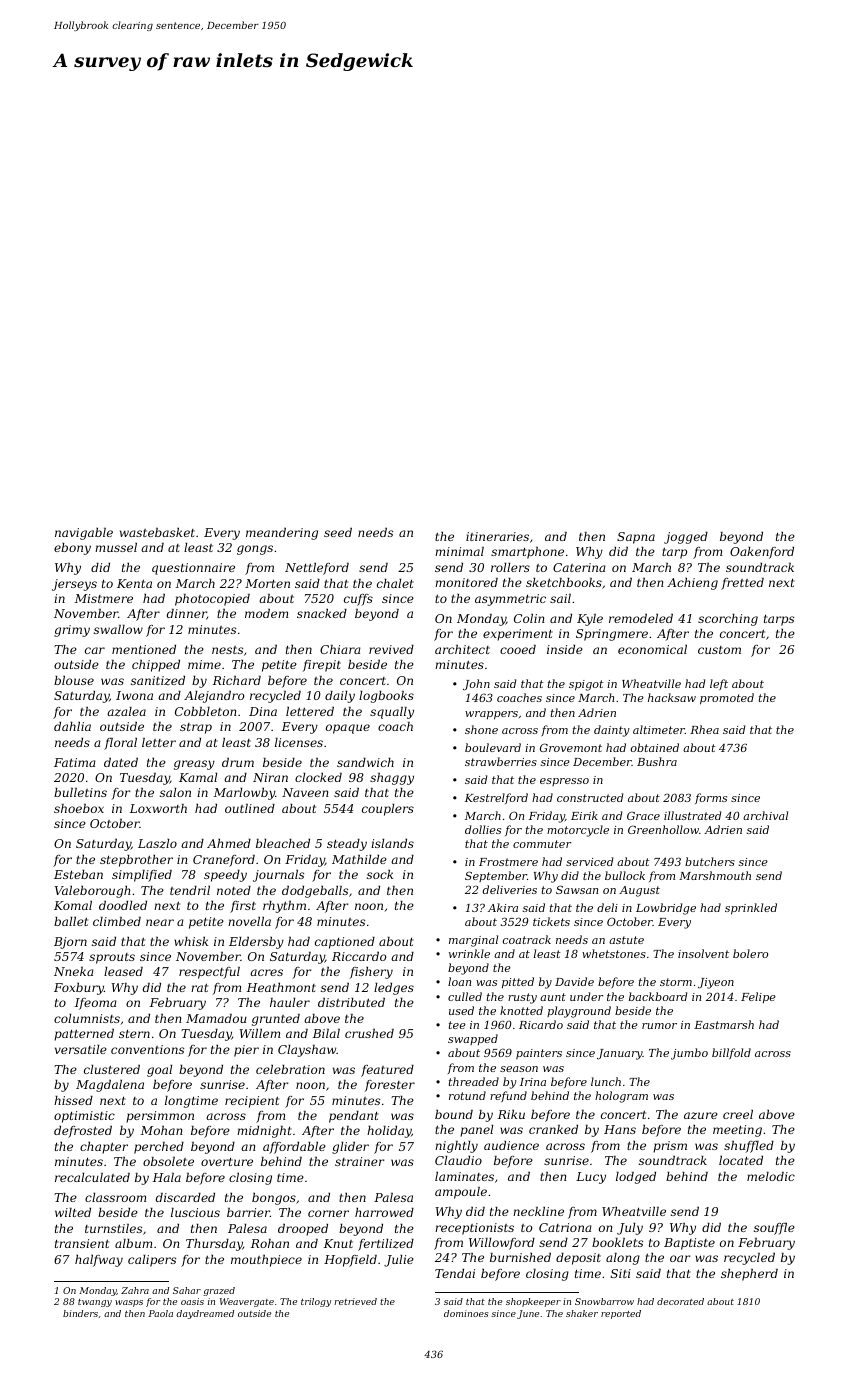 The image size is (849, 1400). Describe the element at coordinates (282, 534) in the image. I see `meandering` at that location.
